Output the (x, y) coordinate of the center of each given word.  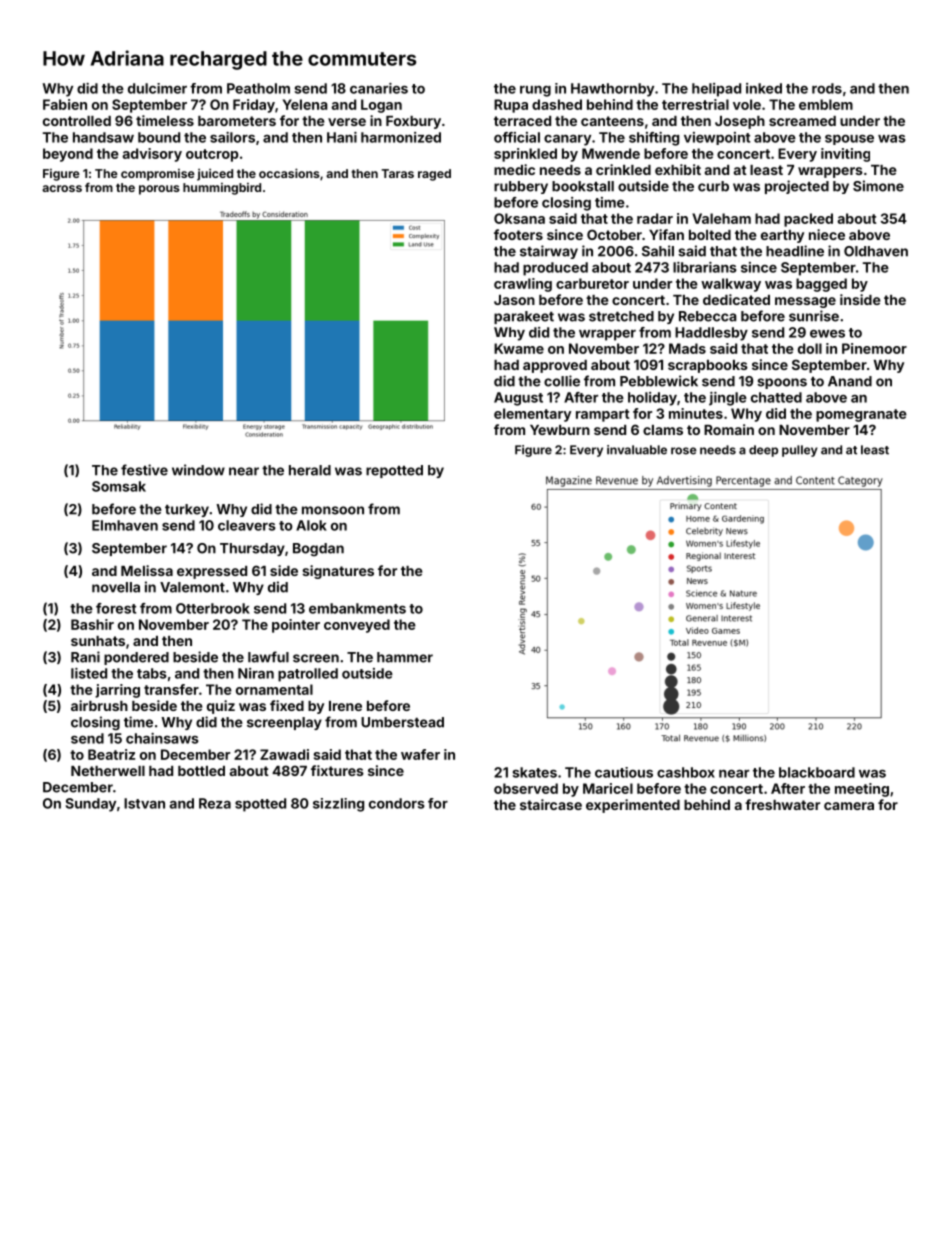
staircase (551, 804)
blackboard (817, 772)
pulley (800, 451)
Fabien (65, 104)
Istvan (144, 803)
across (62, 188)
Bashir (92, 624)
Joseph (740, 122)
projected (797, 187)
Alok (311, 525)
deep (763, 451)
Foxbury (413, 122)
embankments (357, 608)
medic (514, 169)
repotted (394, 471)
